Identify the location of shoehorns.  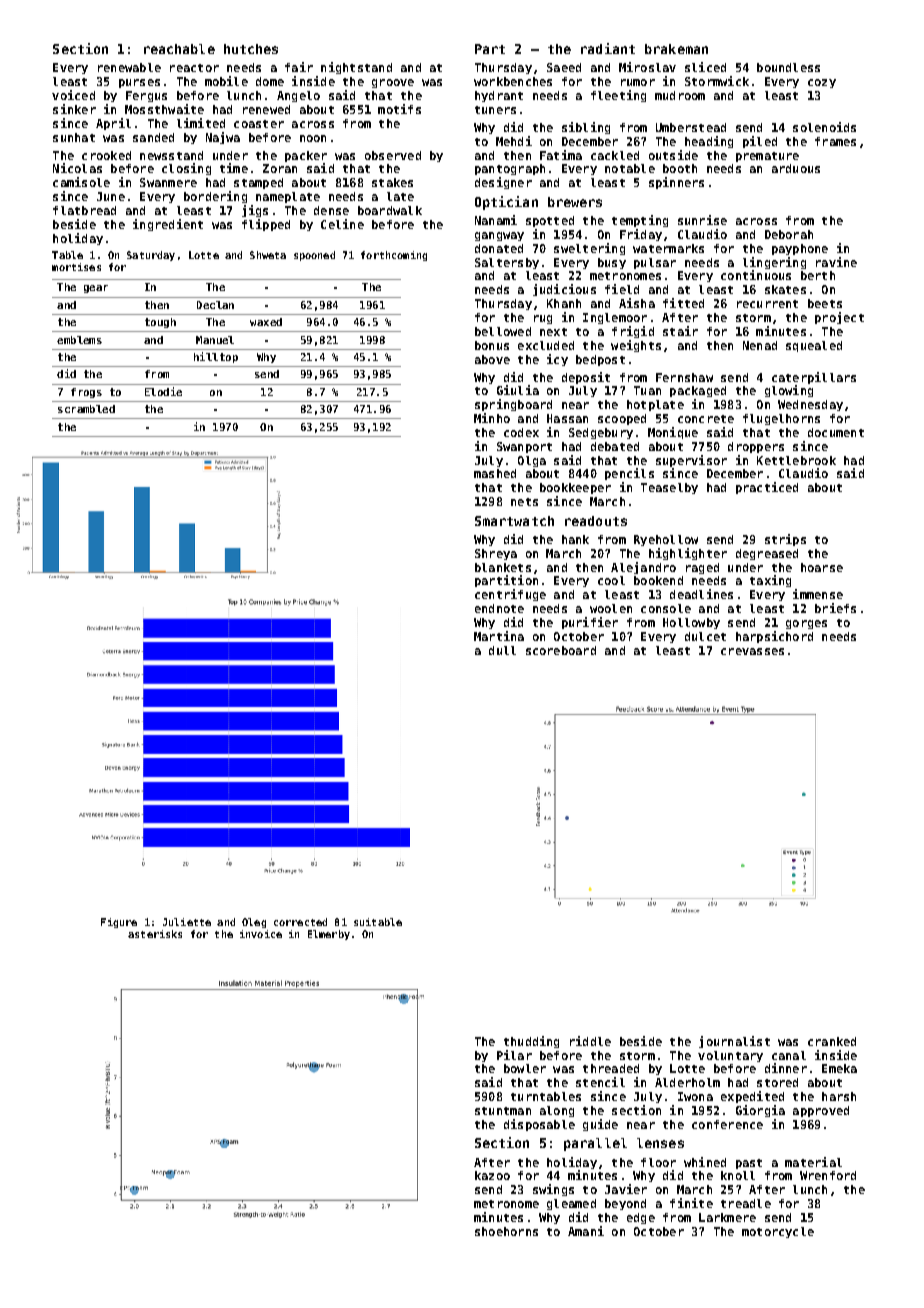
(506, 1231).
